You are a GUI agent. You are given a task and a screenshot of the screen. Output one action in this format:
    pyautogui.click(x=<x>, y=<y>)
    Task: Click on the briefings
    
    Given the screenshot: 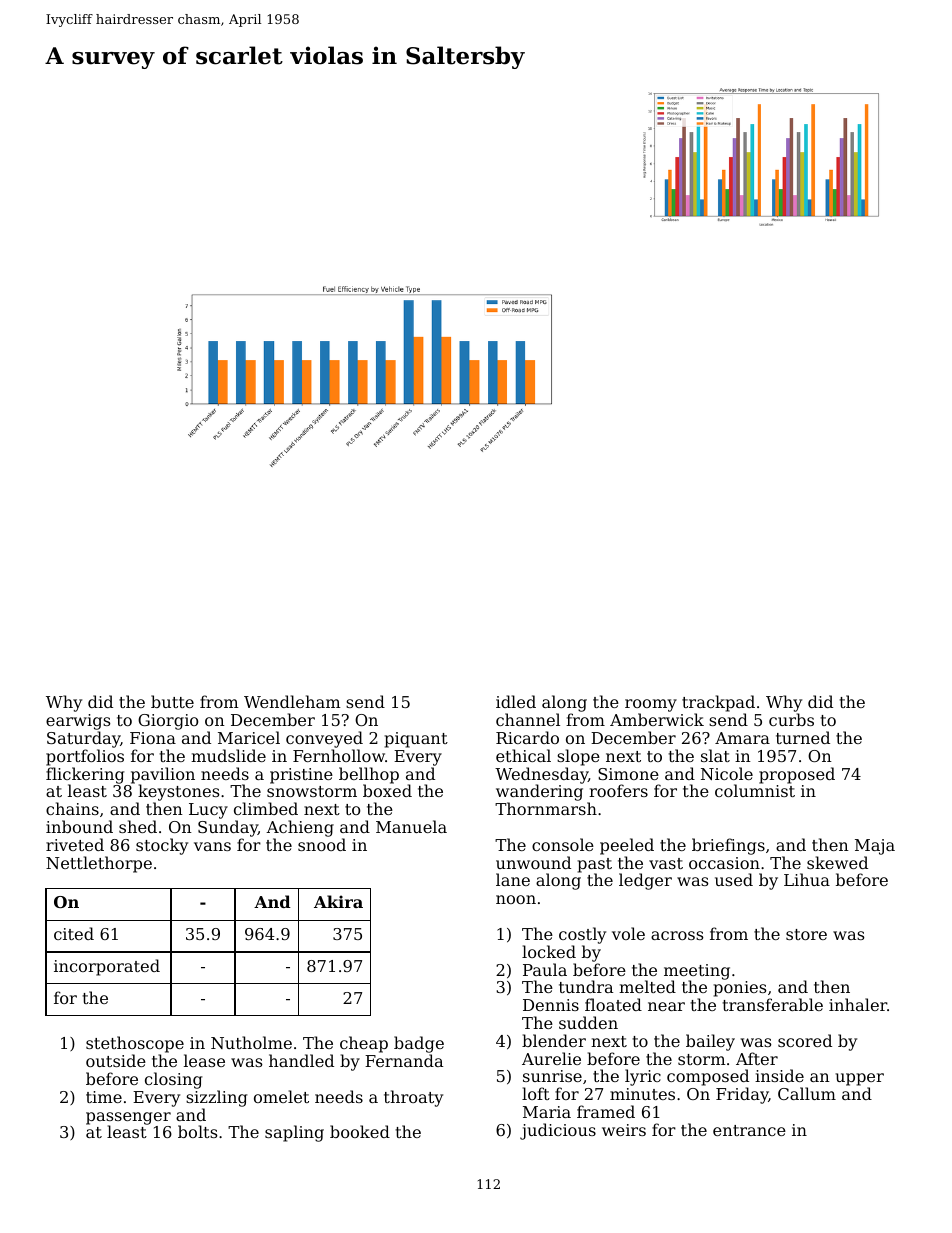 What is the action you would take?
    pyautogui.click(x=728, y=846)
